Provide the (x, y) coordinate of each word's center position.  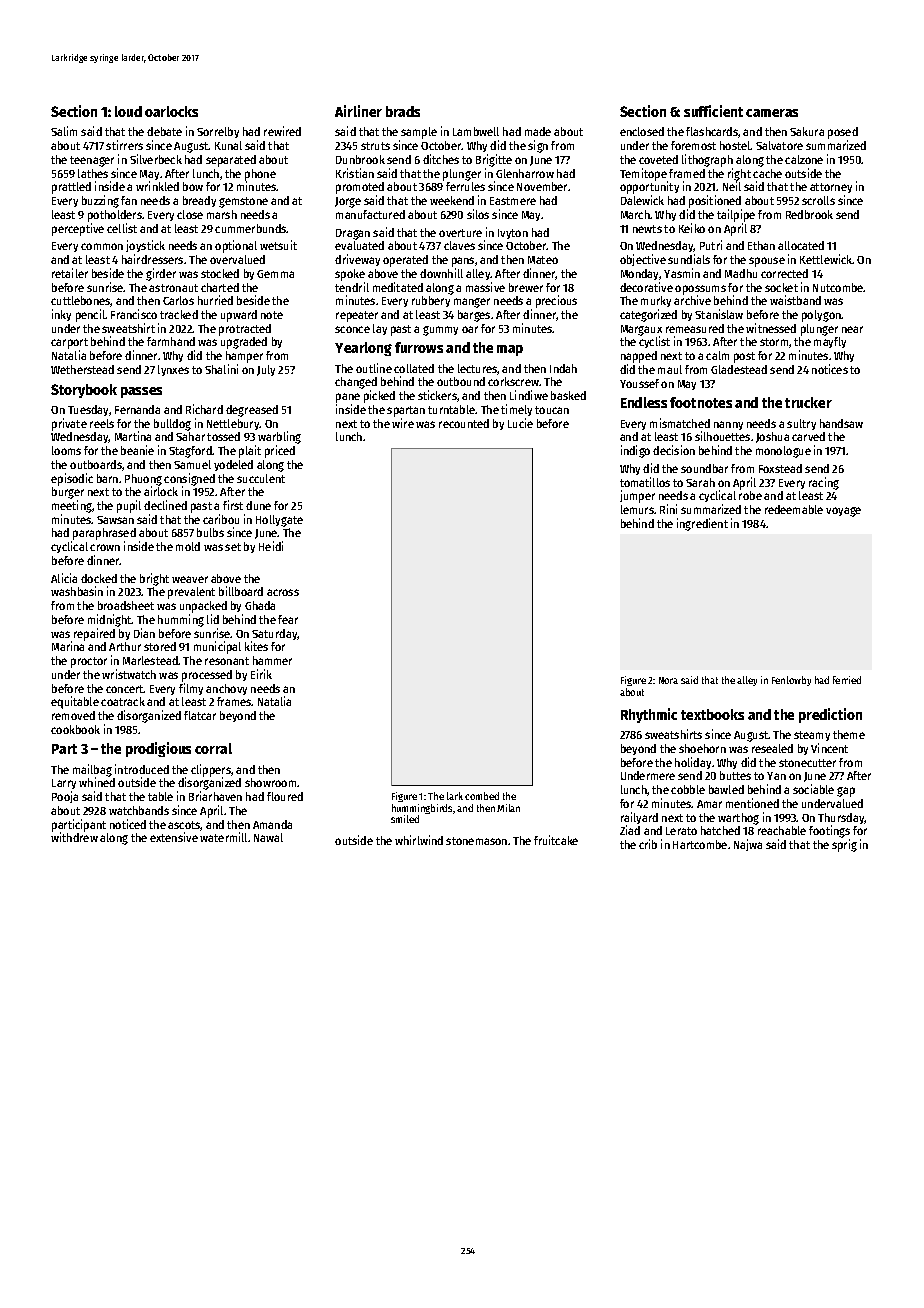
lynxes (173, 370)
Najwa (748, 845)
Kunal (228, 145)
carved (808, 436)
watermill (223, 837)
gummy (440, 331)
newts (647, 229)
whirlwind (419, 840)
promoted (360, 188)
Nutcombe (838, 287)
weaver (190, 579)
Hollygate (279, 521)
